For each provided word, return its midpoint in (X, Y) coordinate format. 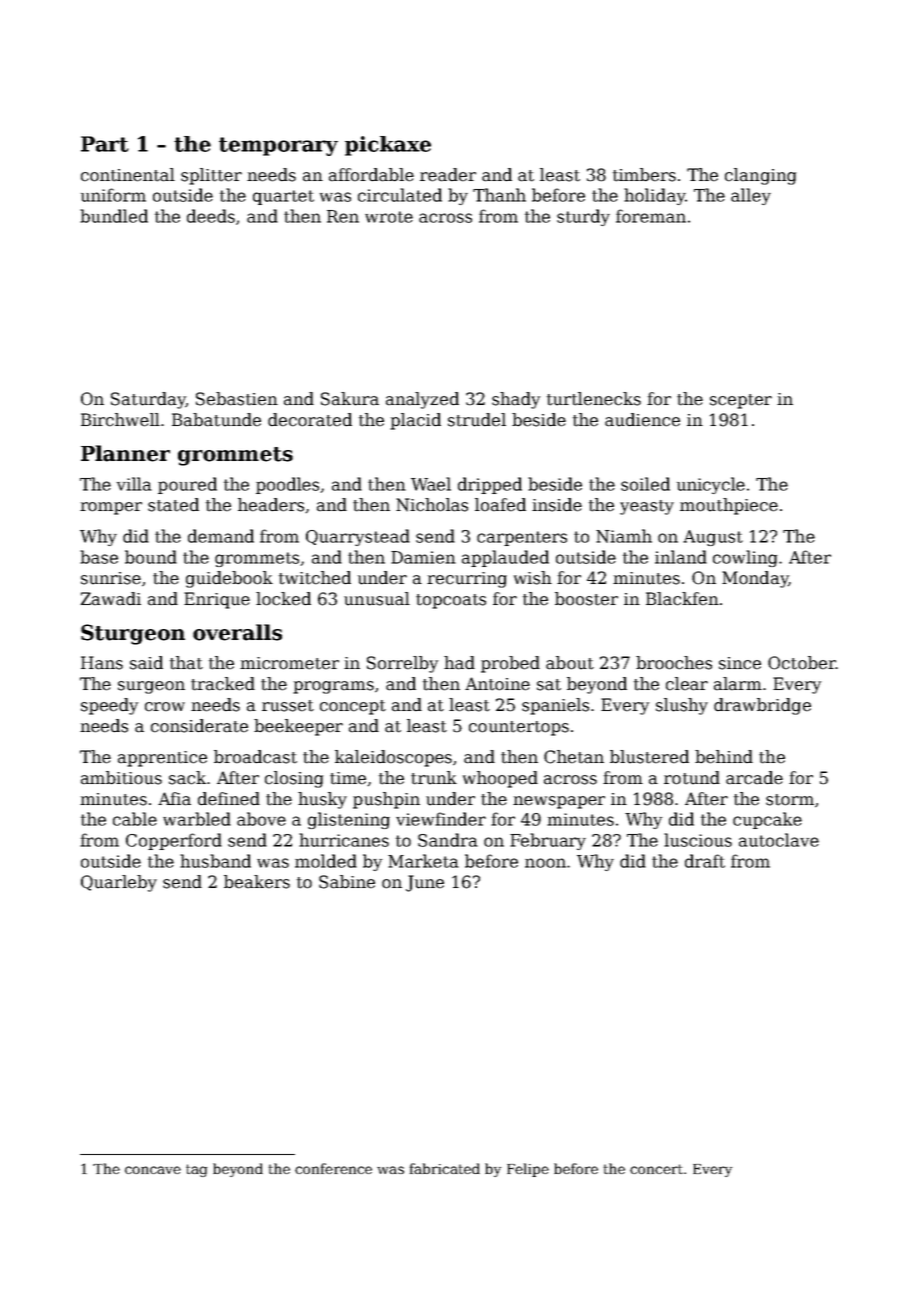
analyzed (422, 400)
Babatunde (216, 420)
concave (153, 1170)
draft (705, 861)
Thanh (499, 195)
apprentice (162, 759)
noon (545, 863)
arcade (754, 778)
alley (751, 196)
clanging (760, 176)
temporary (278, 146)
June (425, 883)
